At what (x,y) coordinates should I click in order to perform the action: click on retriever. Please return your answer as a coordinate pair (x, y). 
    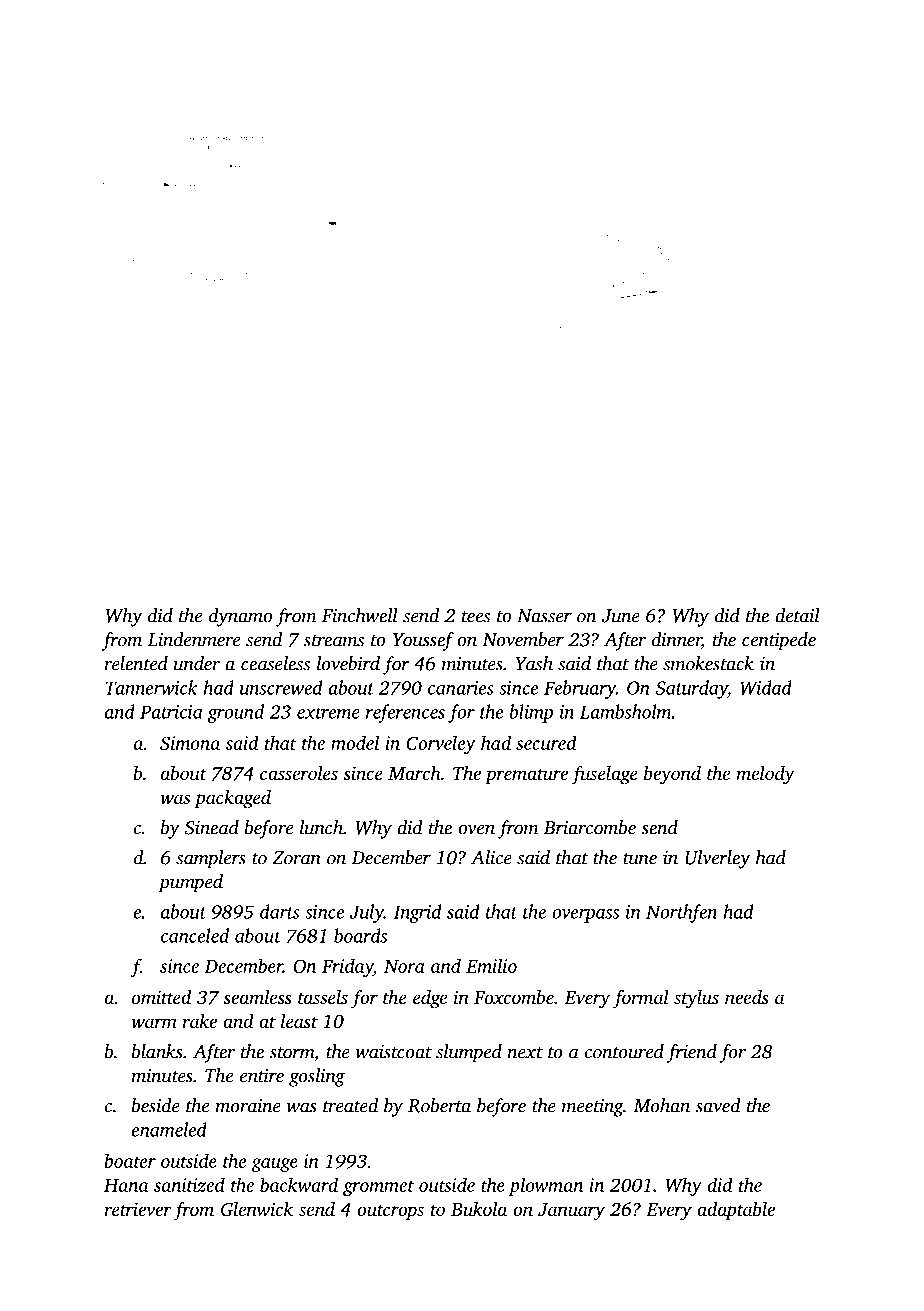
    Looking at the image, I should click on (138, 1209).
